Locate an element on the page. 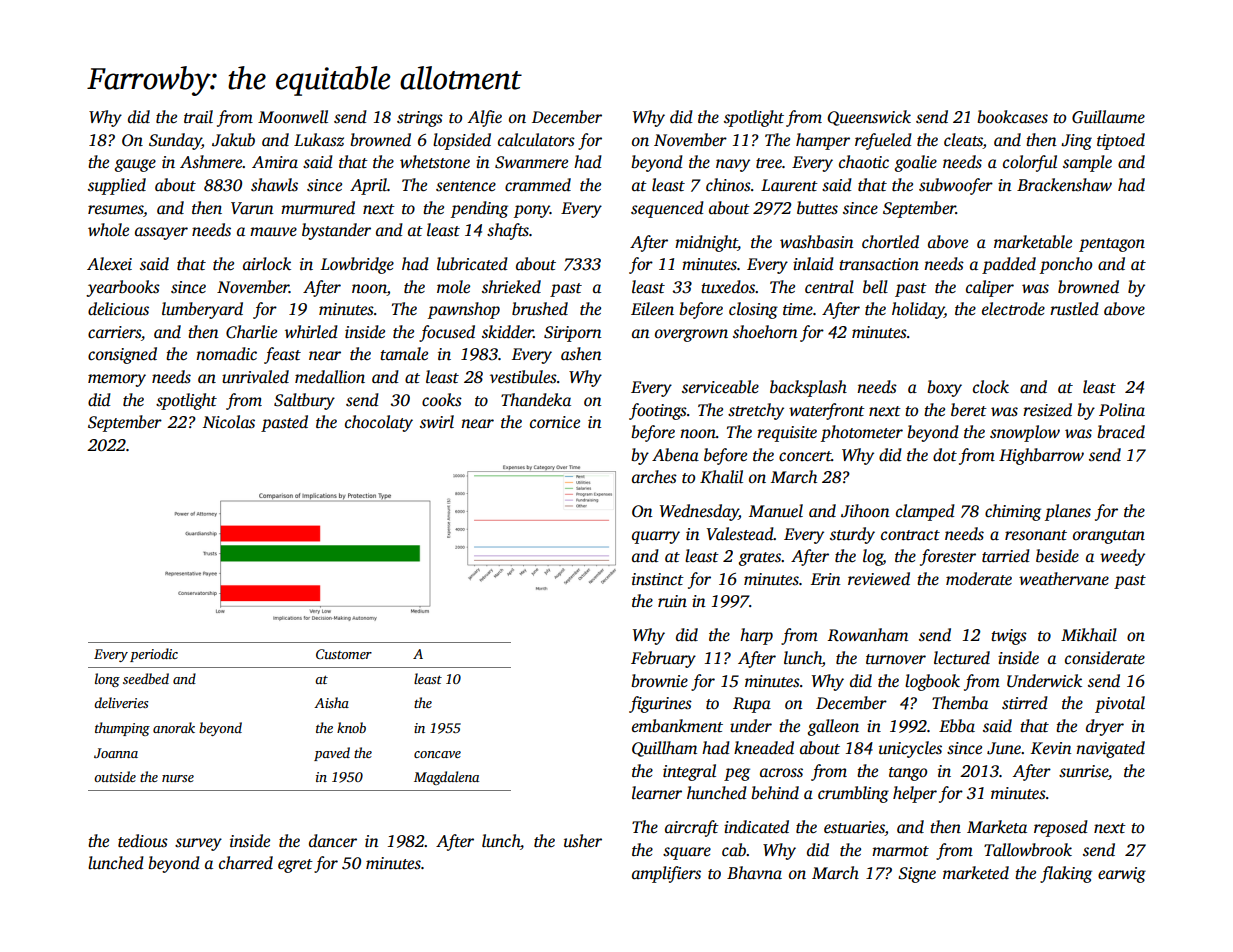  outside is located at coordinates (115, 776).
